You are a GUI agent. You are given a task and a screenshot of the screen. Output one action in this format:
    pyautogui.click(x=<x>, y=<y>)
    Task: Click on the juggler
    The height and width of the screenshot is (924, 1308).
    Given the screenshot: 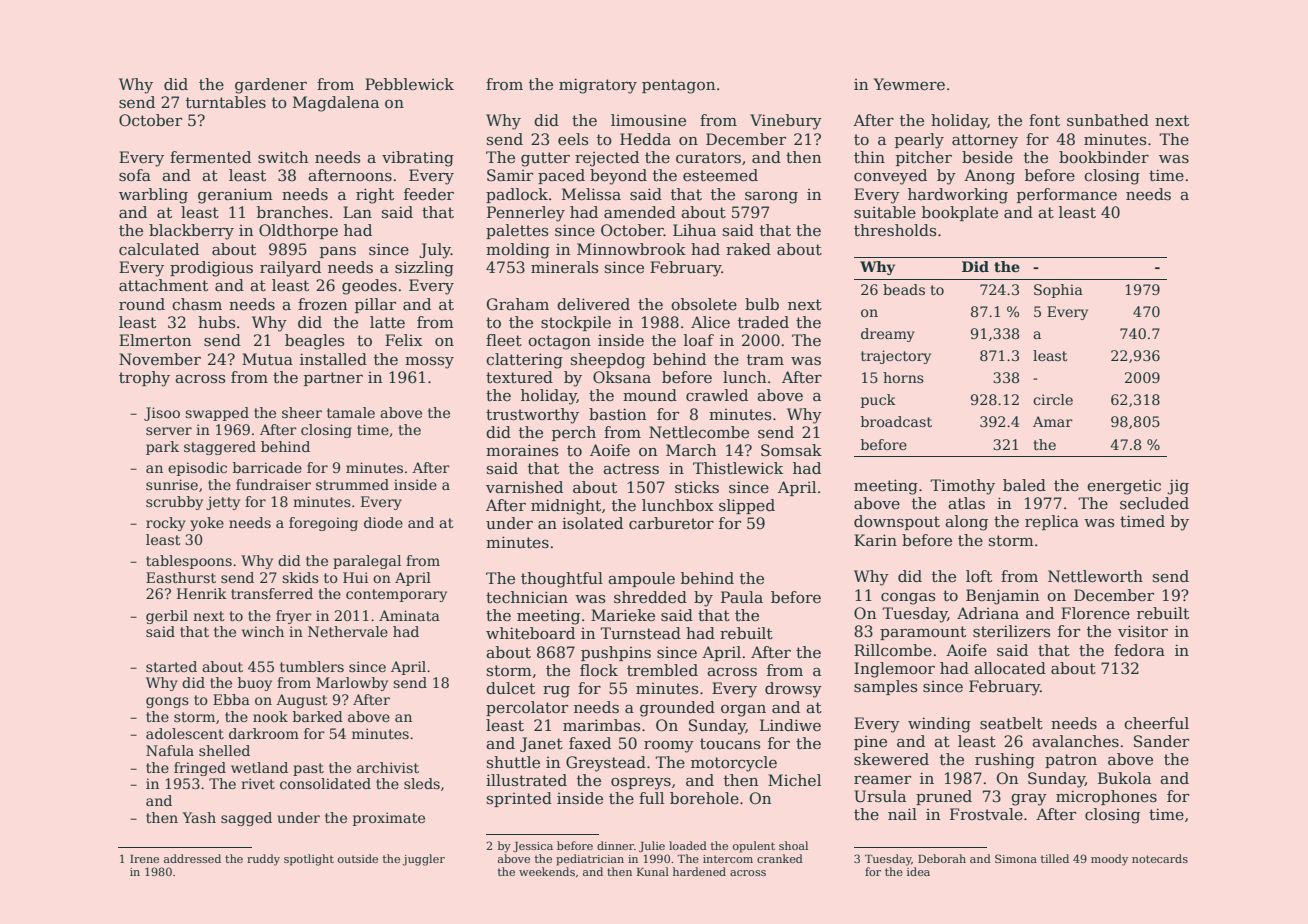 What is the action you would take?
    pyautogui.click(x=424, y=860)
